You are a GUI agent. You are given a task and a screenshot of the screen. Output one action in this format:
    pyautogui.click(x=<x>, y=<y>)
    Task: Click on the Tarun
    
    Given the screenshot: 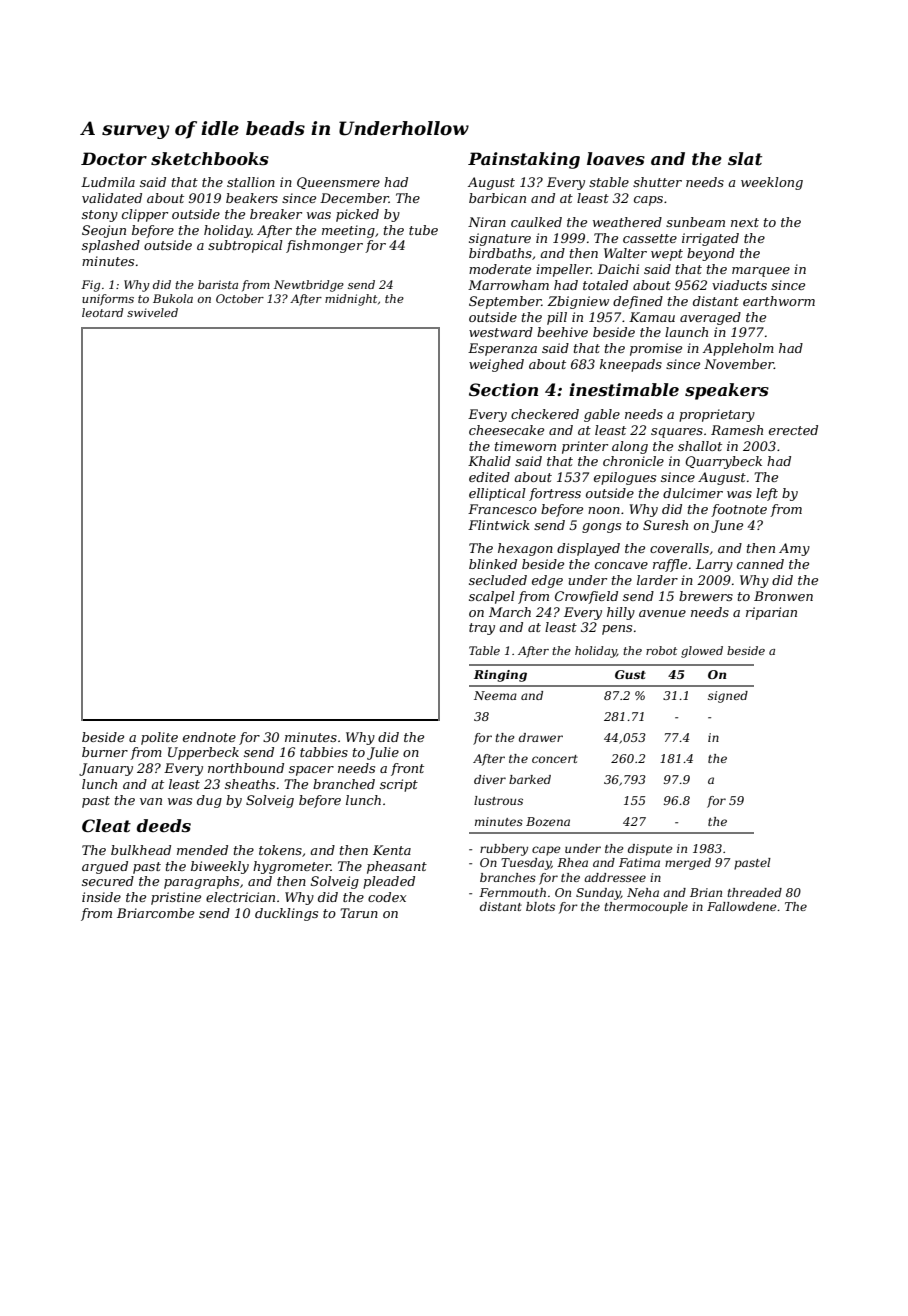 What is the action you would take?
    pyautogui.click(x=359, y=913)
